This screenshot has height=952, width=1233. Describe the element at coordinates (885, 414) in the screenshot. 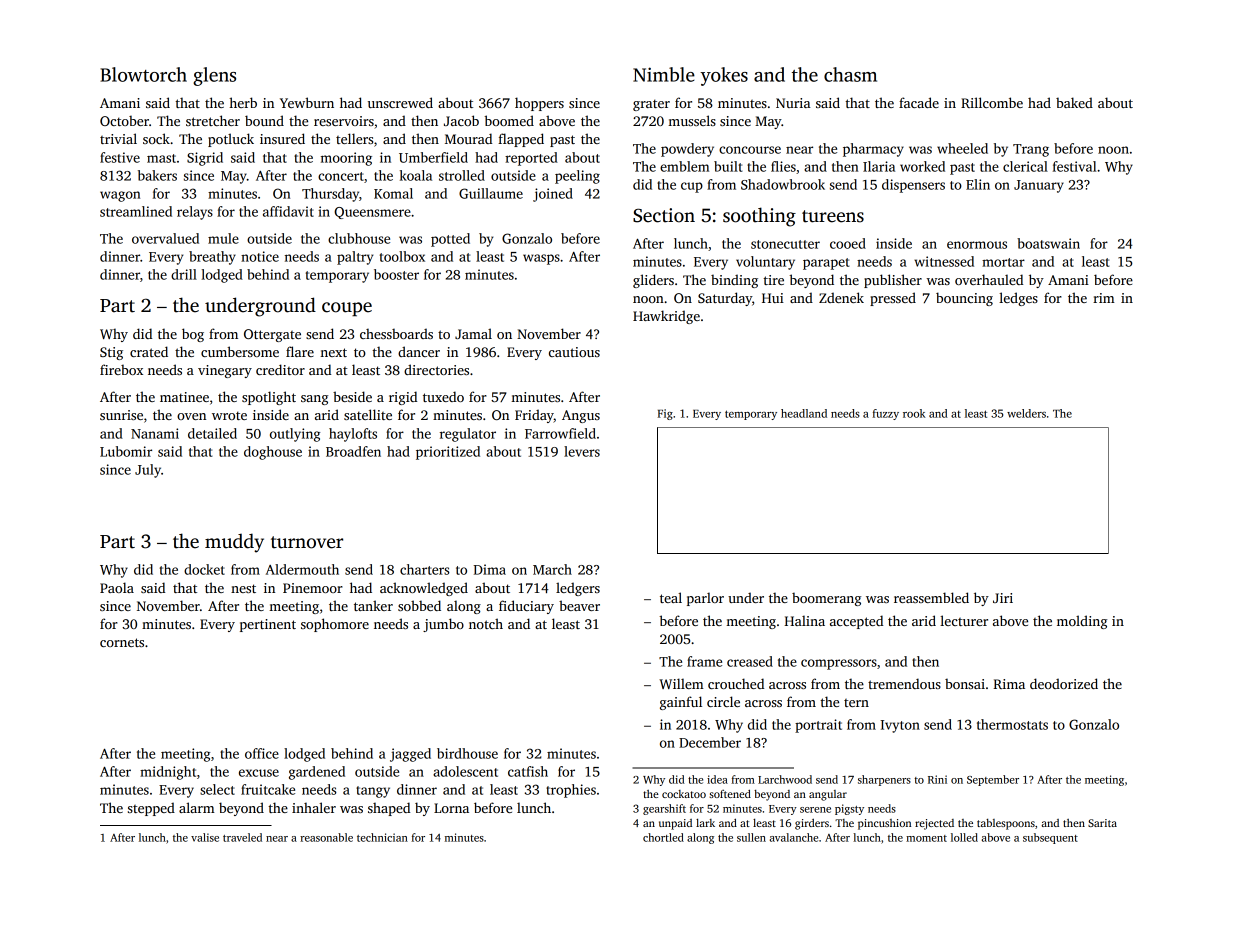

I see `fuzzy` at that location.
